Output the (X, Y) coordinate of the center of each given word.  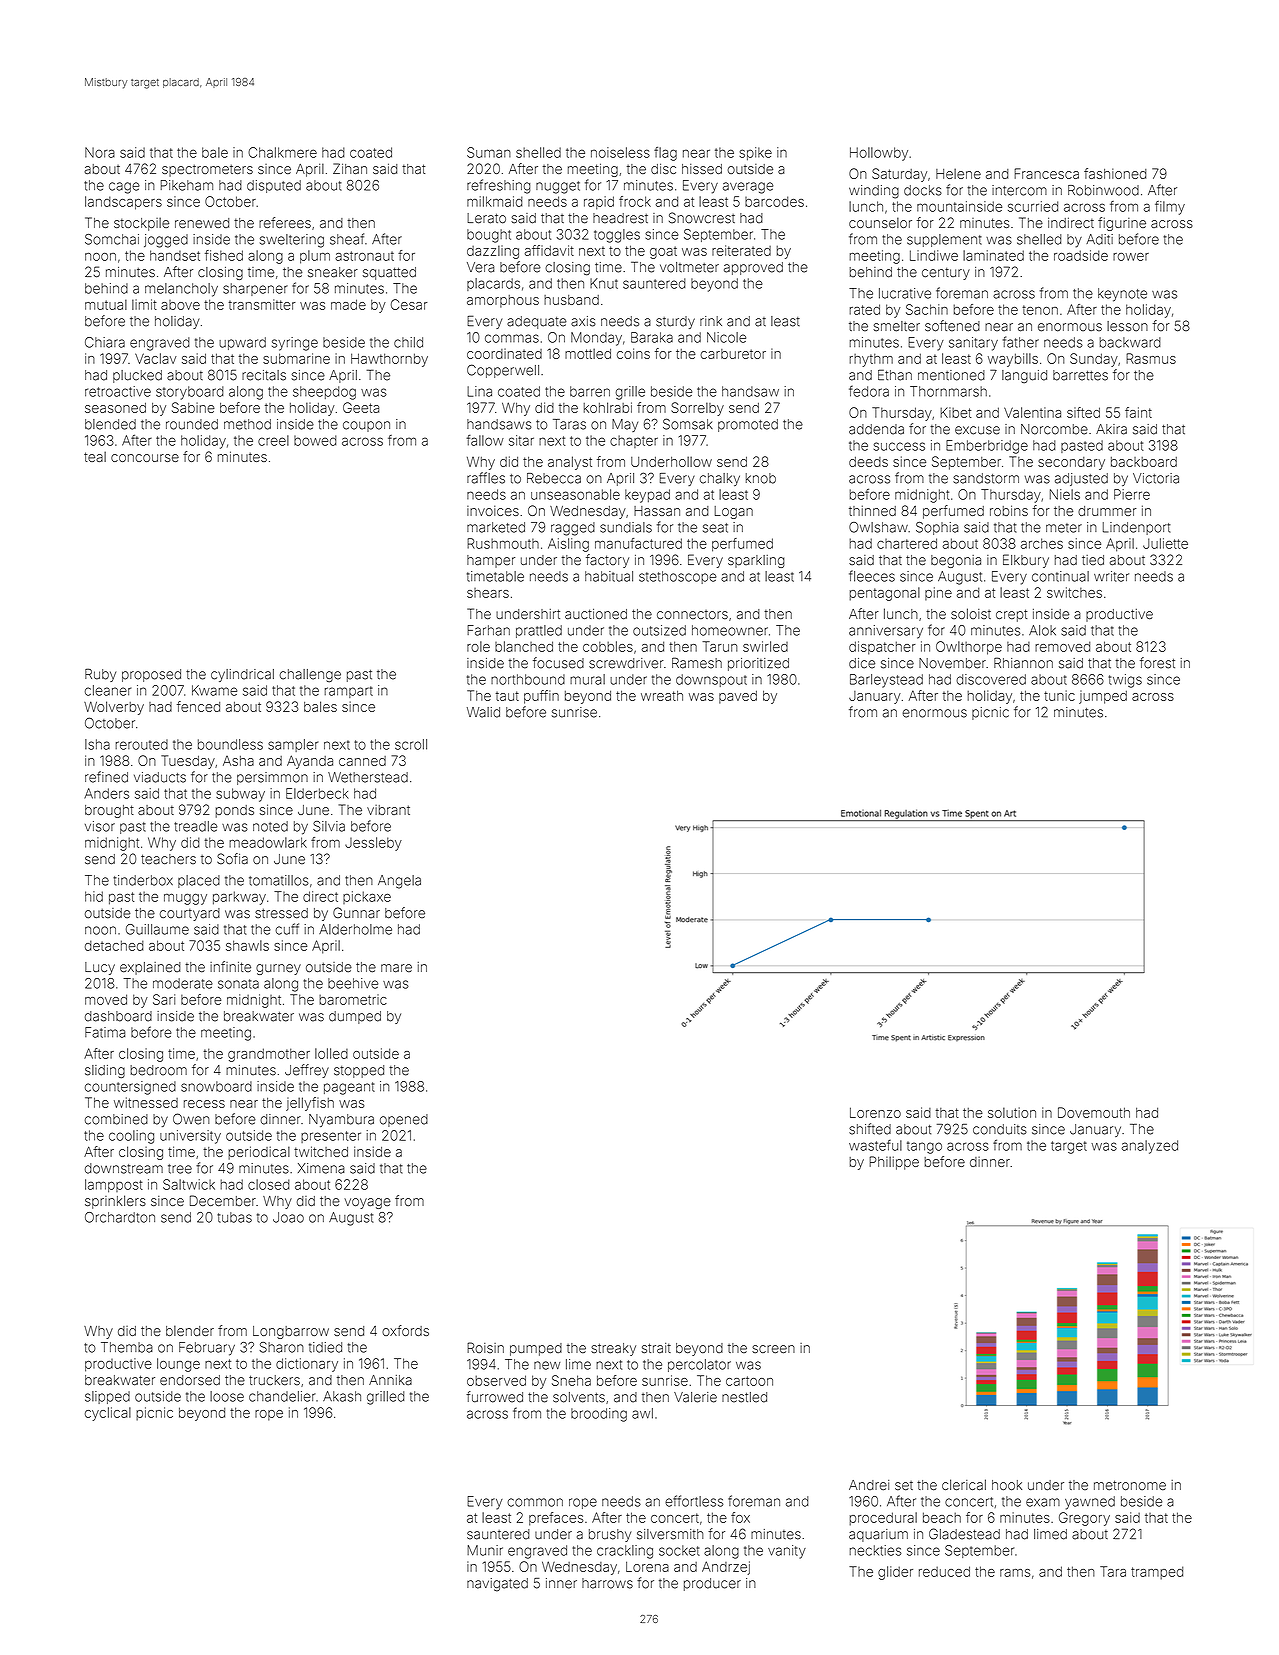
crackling (625, 1552)
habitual (609, 576)
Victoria (1156, 478)
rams (1015, 1573)
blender (190, 1330)
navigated (497, 1585)
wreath (662, 695)
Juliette (1165, 543)
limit (144, 304)
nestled (744, 1397)
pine (938, 594)
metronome (1130, 1485)
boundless (230, 744)
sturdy (675, 322)
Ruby (100, 675)
